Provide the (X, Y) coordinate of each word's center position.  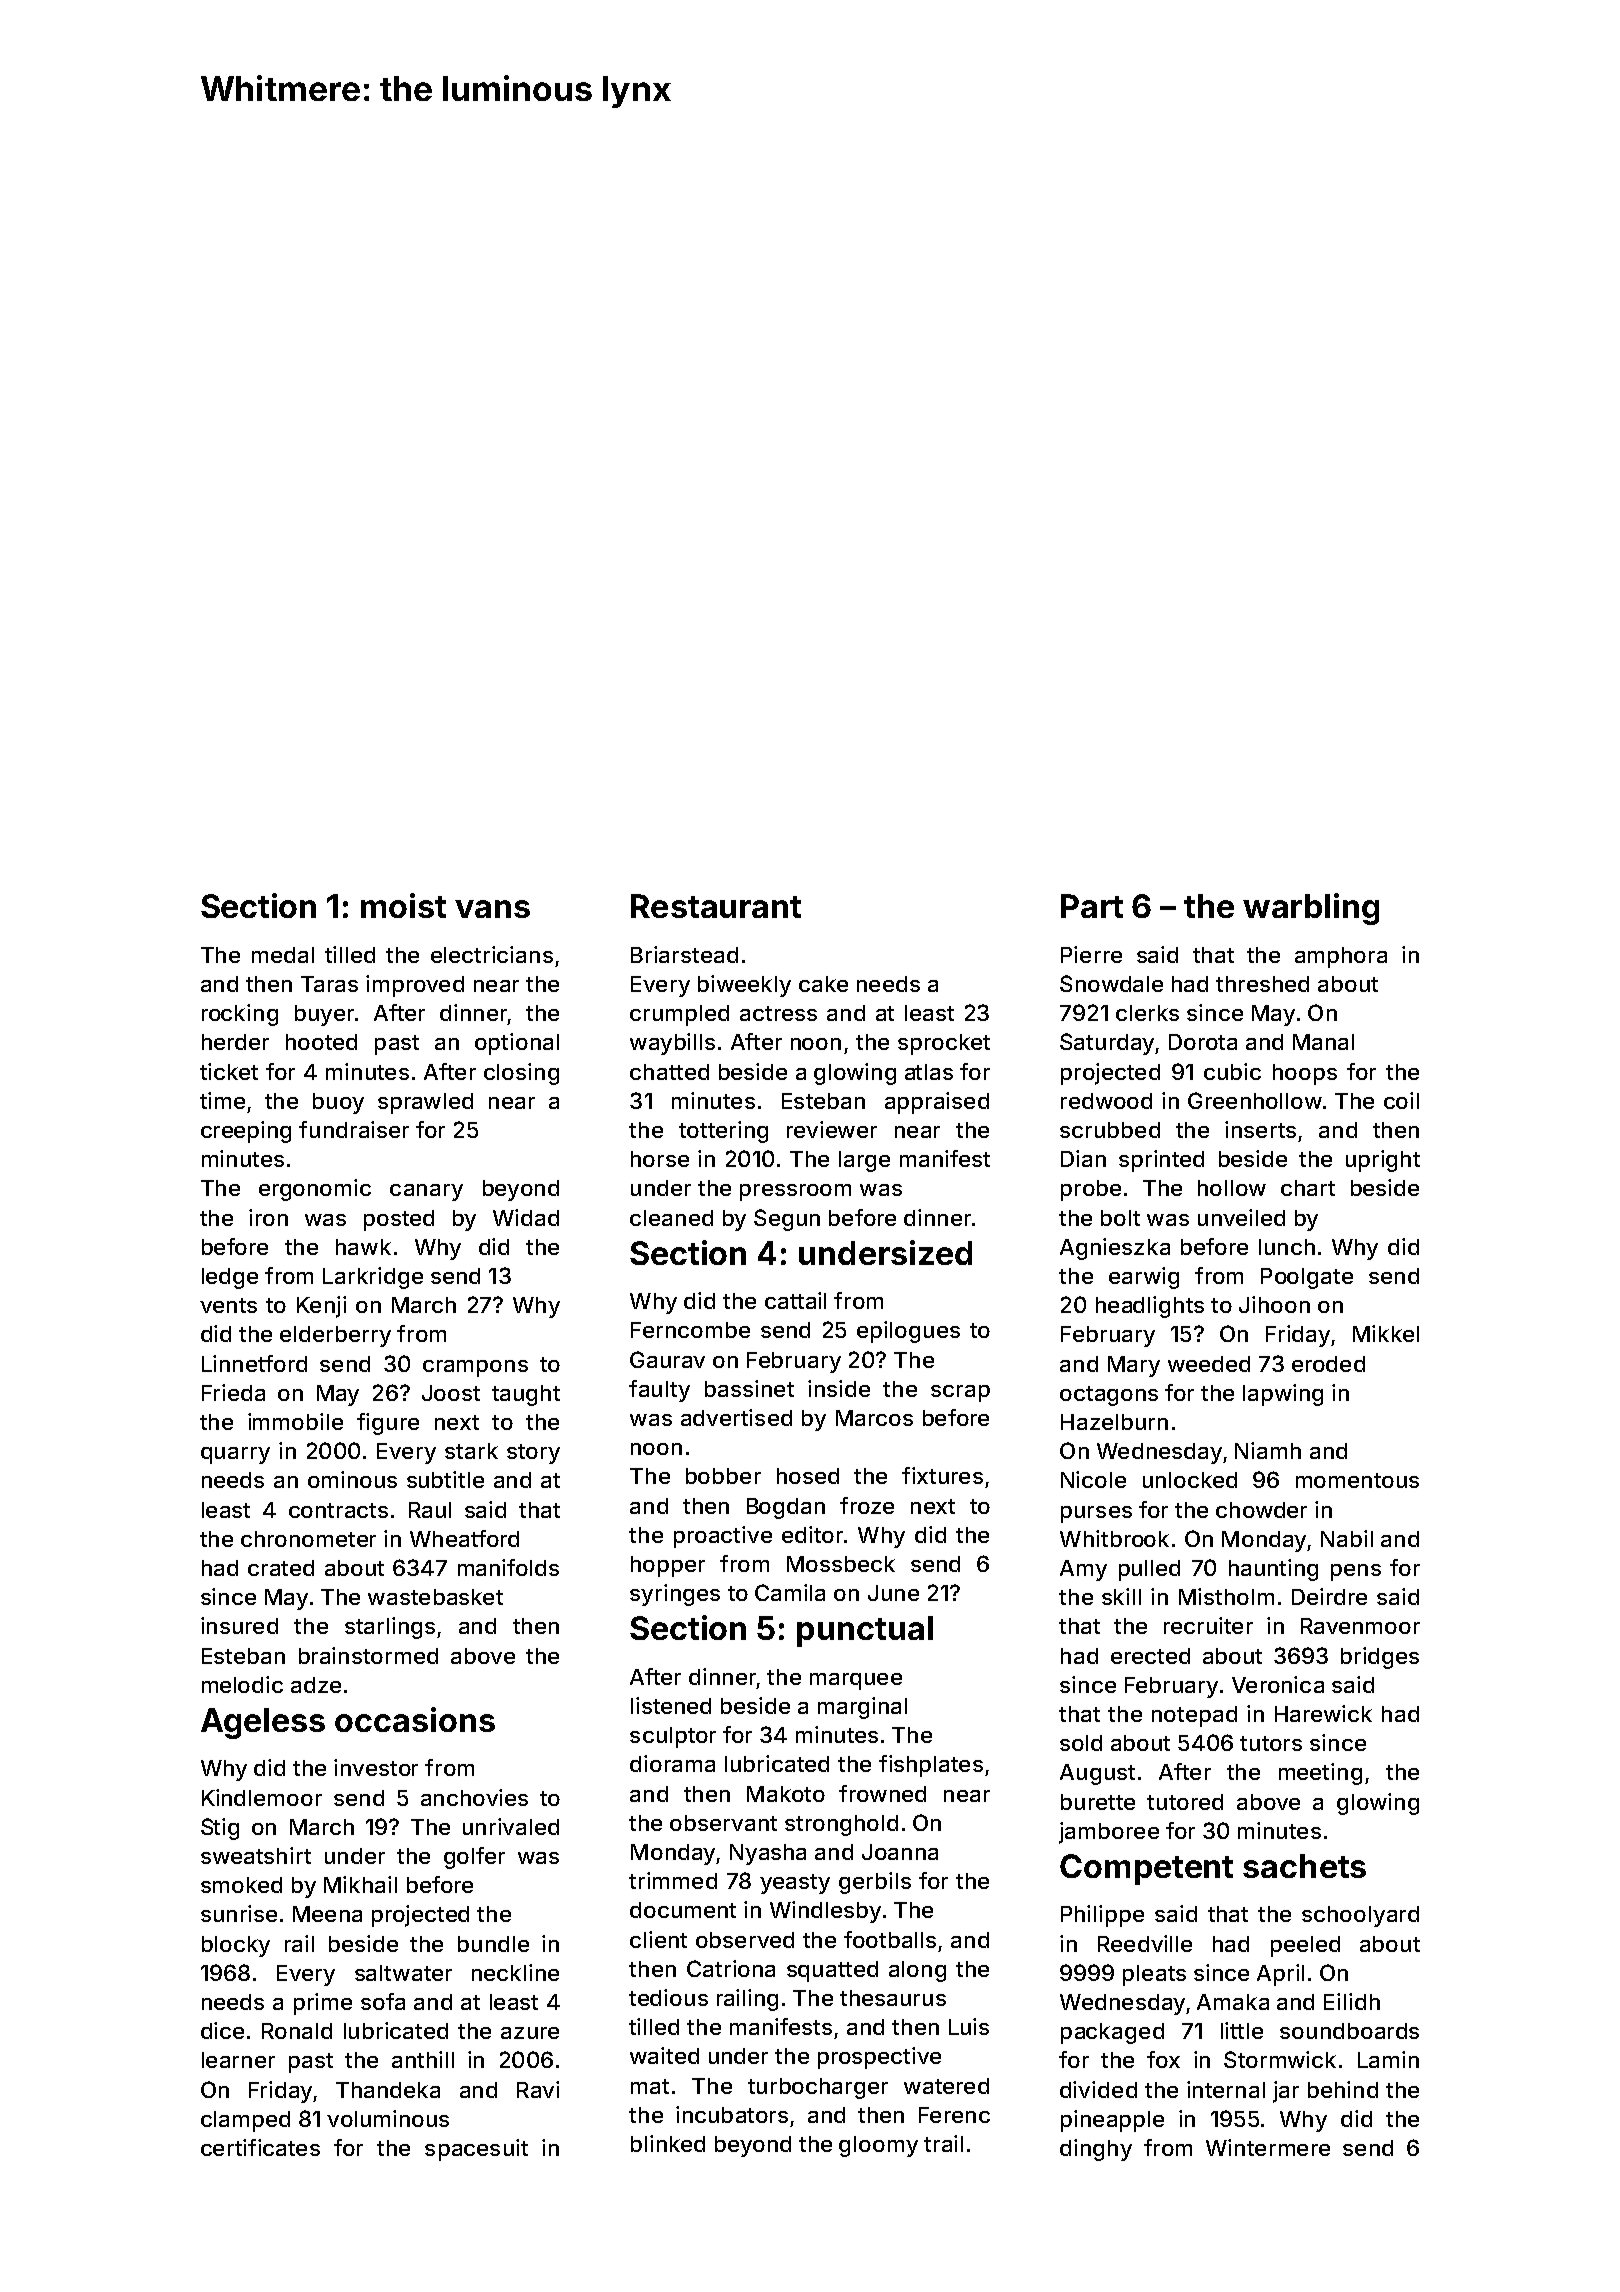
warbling (1311, 909)
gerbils (875, 1883)
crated (281, 1568)
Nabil (1347, 1538)
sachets (1304, 1866)
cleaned (671, 1218)
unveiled (1241, 1217)
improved (415, 986)
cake (823, 984)
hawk (363, 1247)
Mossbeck (841, 1564)
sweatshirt (256, 1855)
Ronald (297, 2031)
